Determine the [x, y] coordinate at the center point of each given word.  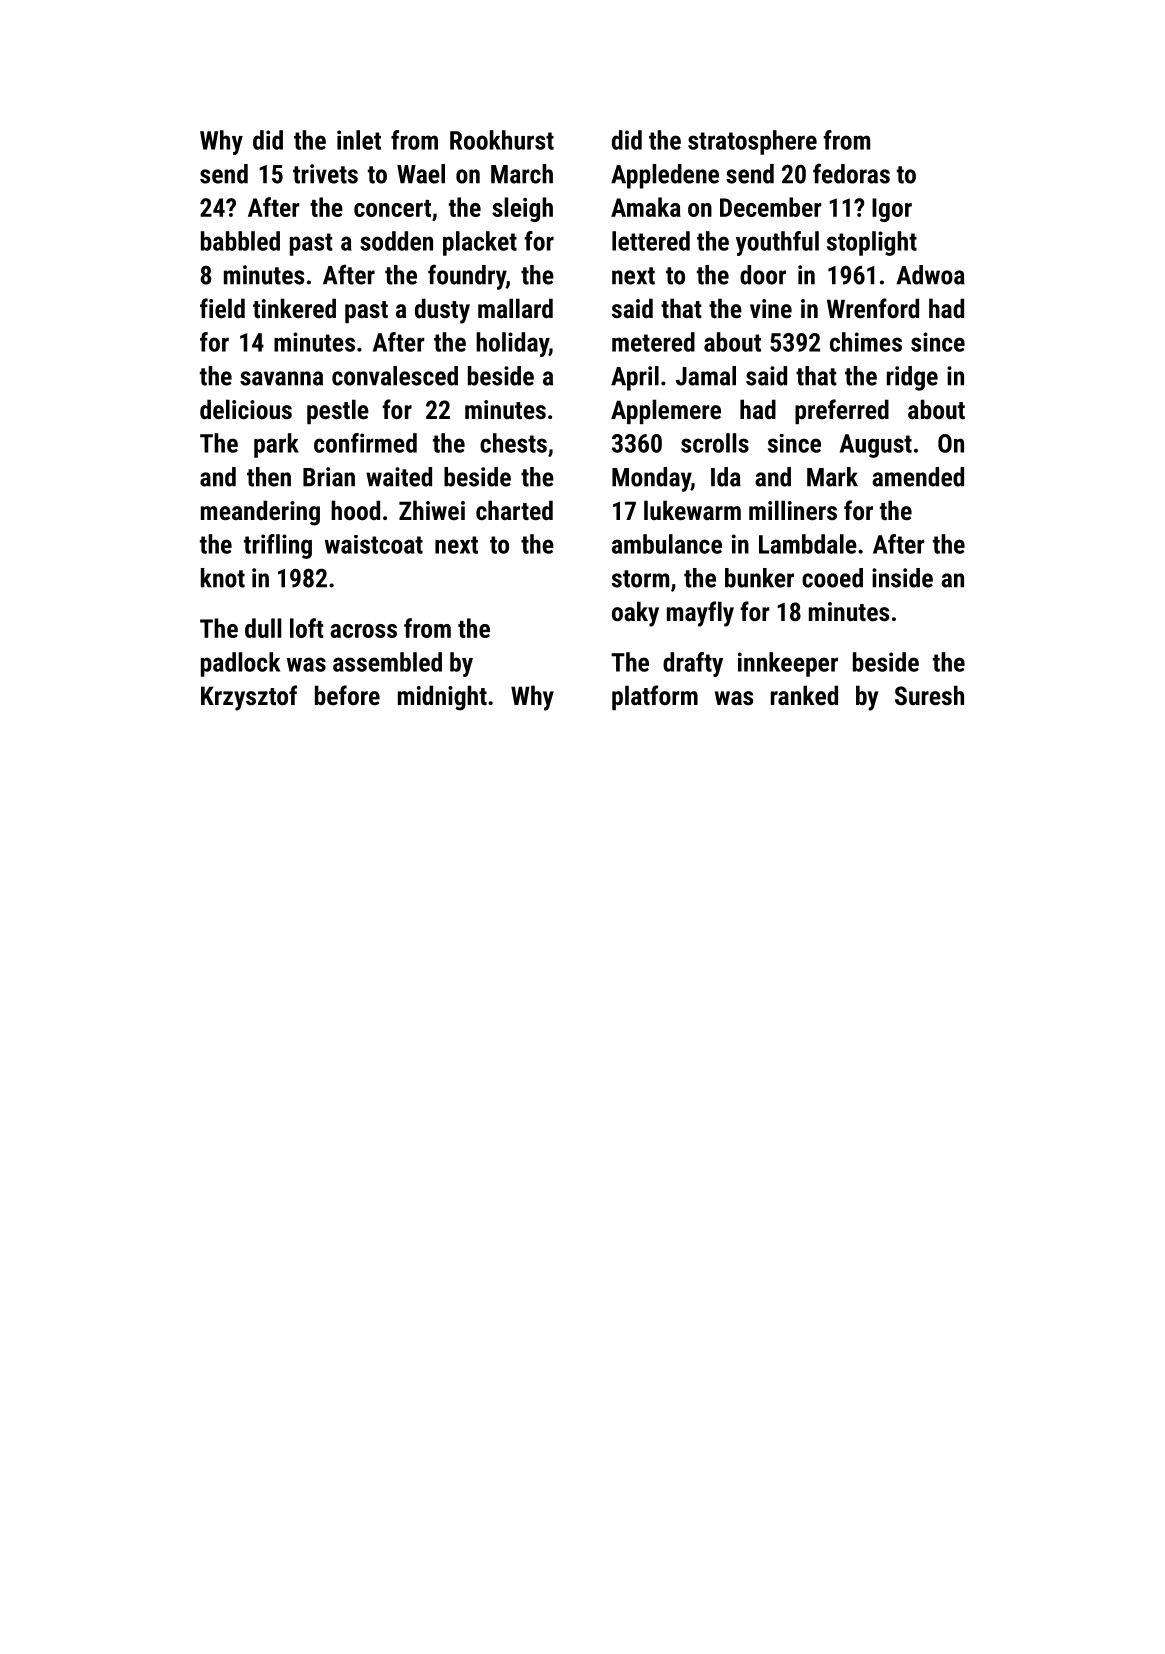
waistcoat [374, 544]
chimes [866, 342]
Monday [651, 479]
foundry [467, 277]
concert [392, 208]
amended [918, 477]
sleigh [522, 209]
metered [653, 342]
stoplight [872, 243]
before [347, 695]
